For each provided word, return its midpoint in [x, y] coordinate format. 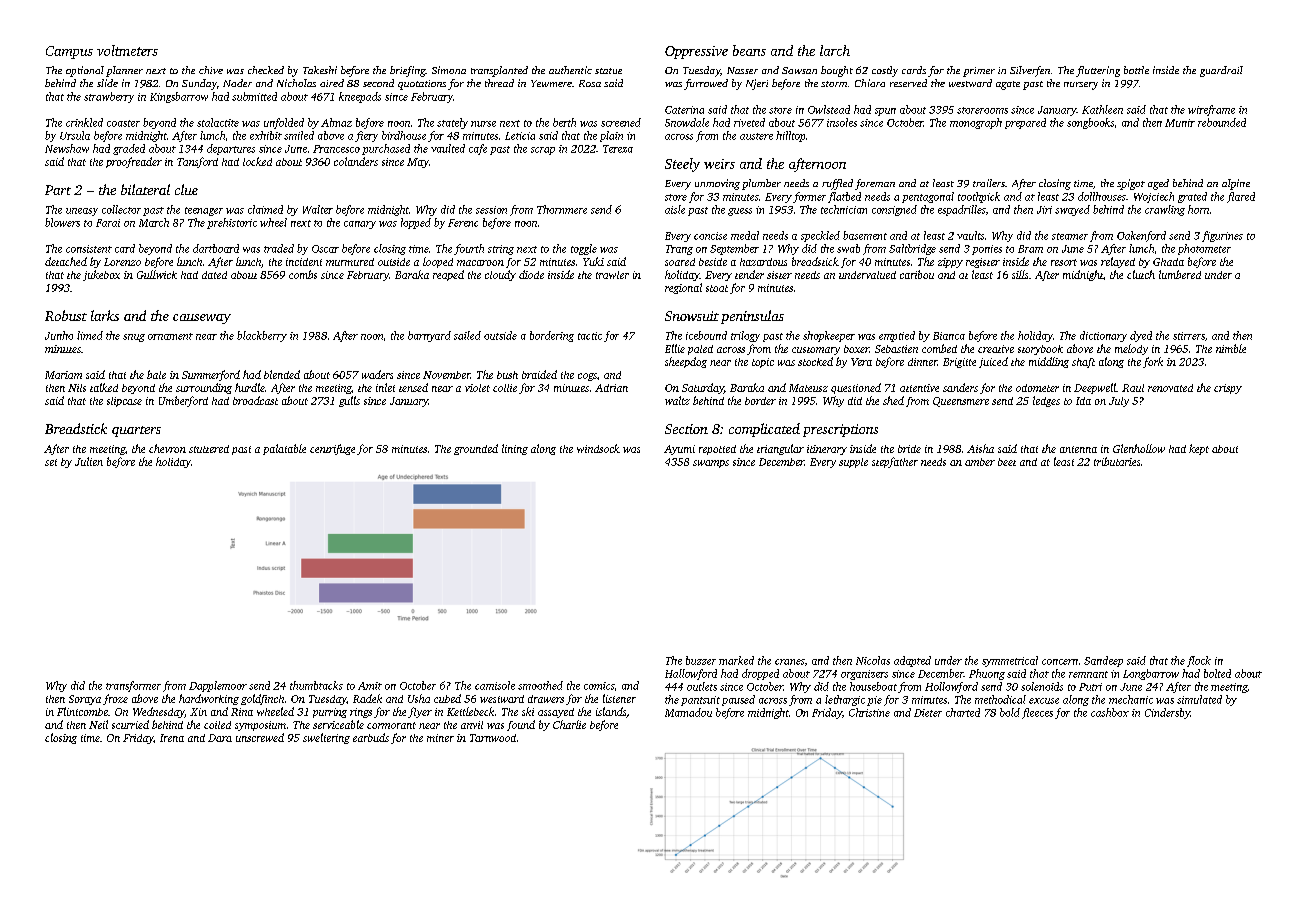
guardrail [1221, 71]
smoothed [540, 685]
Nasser [742, 70]
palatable [284, 449]
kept [1199, 449]
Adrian [611, 388]
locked [257, 161]
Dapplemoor [218, 686]
